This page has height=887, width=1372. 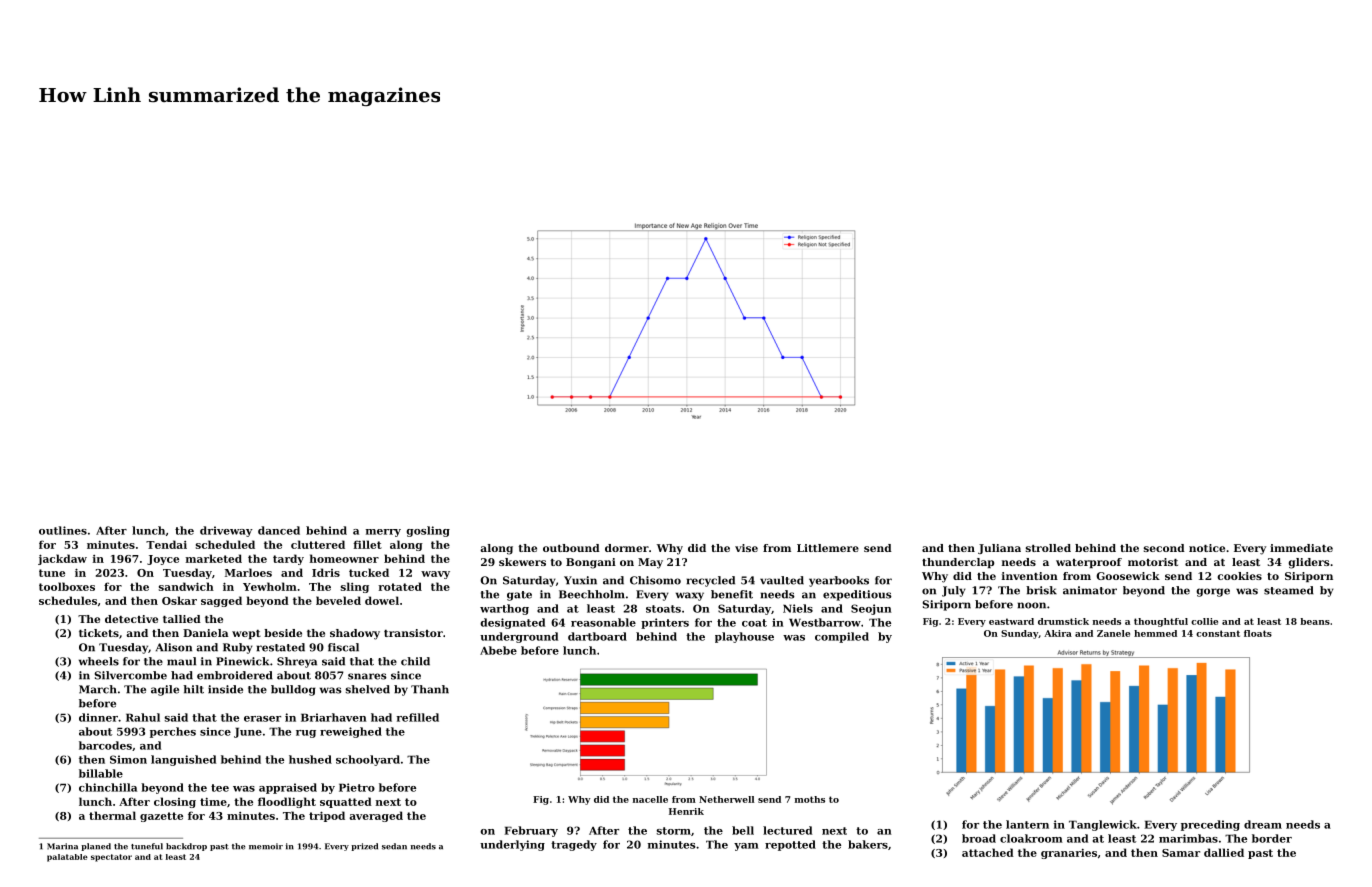 What do you see at coordinates (297, 662) in the page?
I see `Shreya` at bounding box center [297, 662].
